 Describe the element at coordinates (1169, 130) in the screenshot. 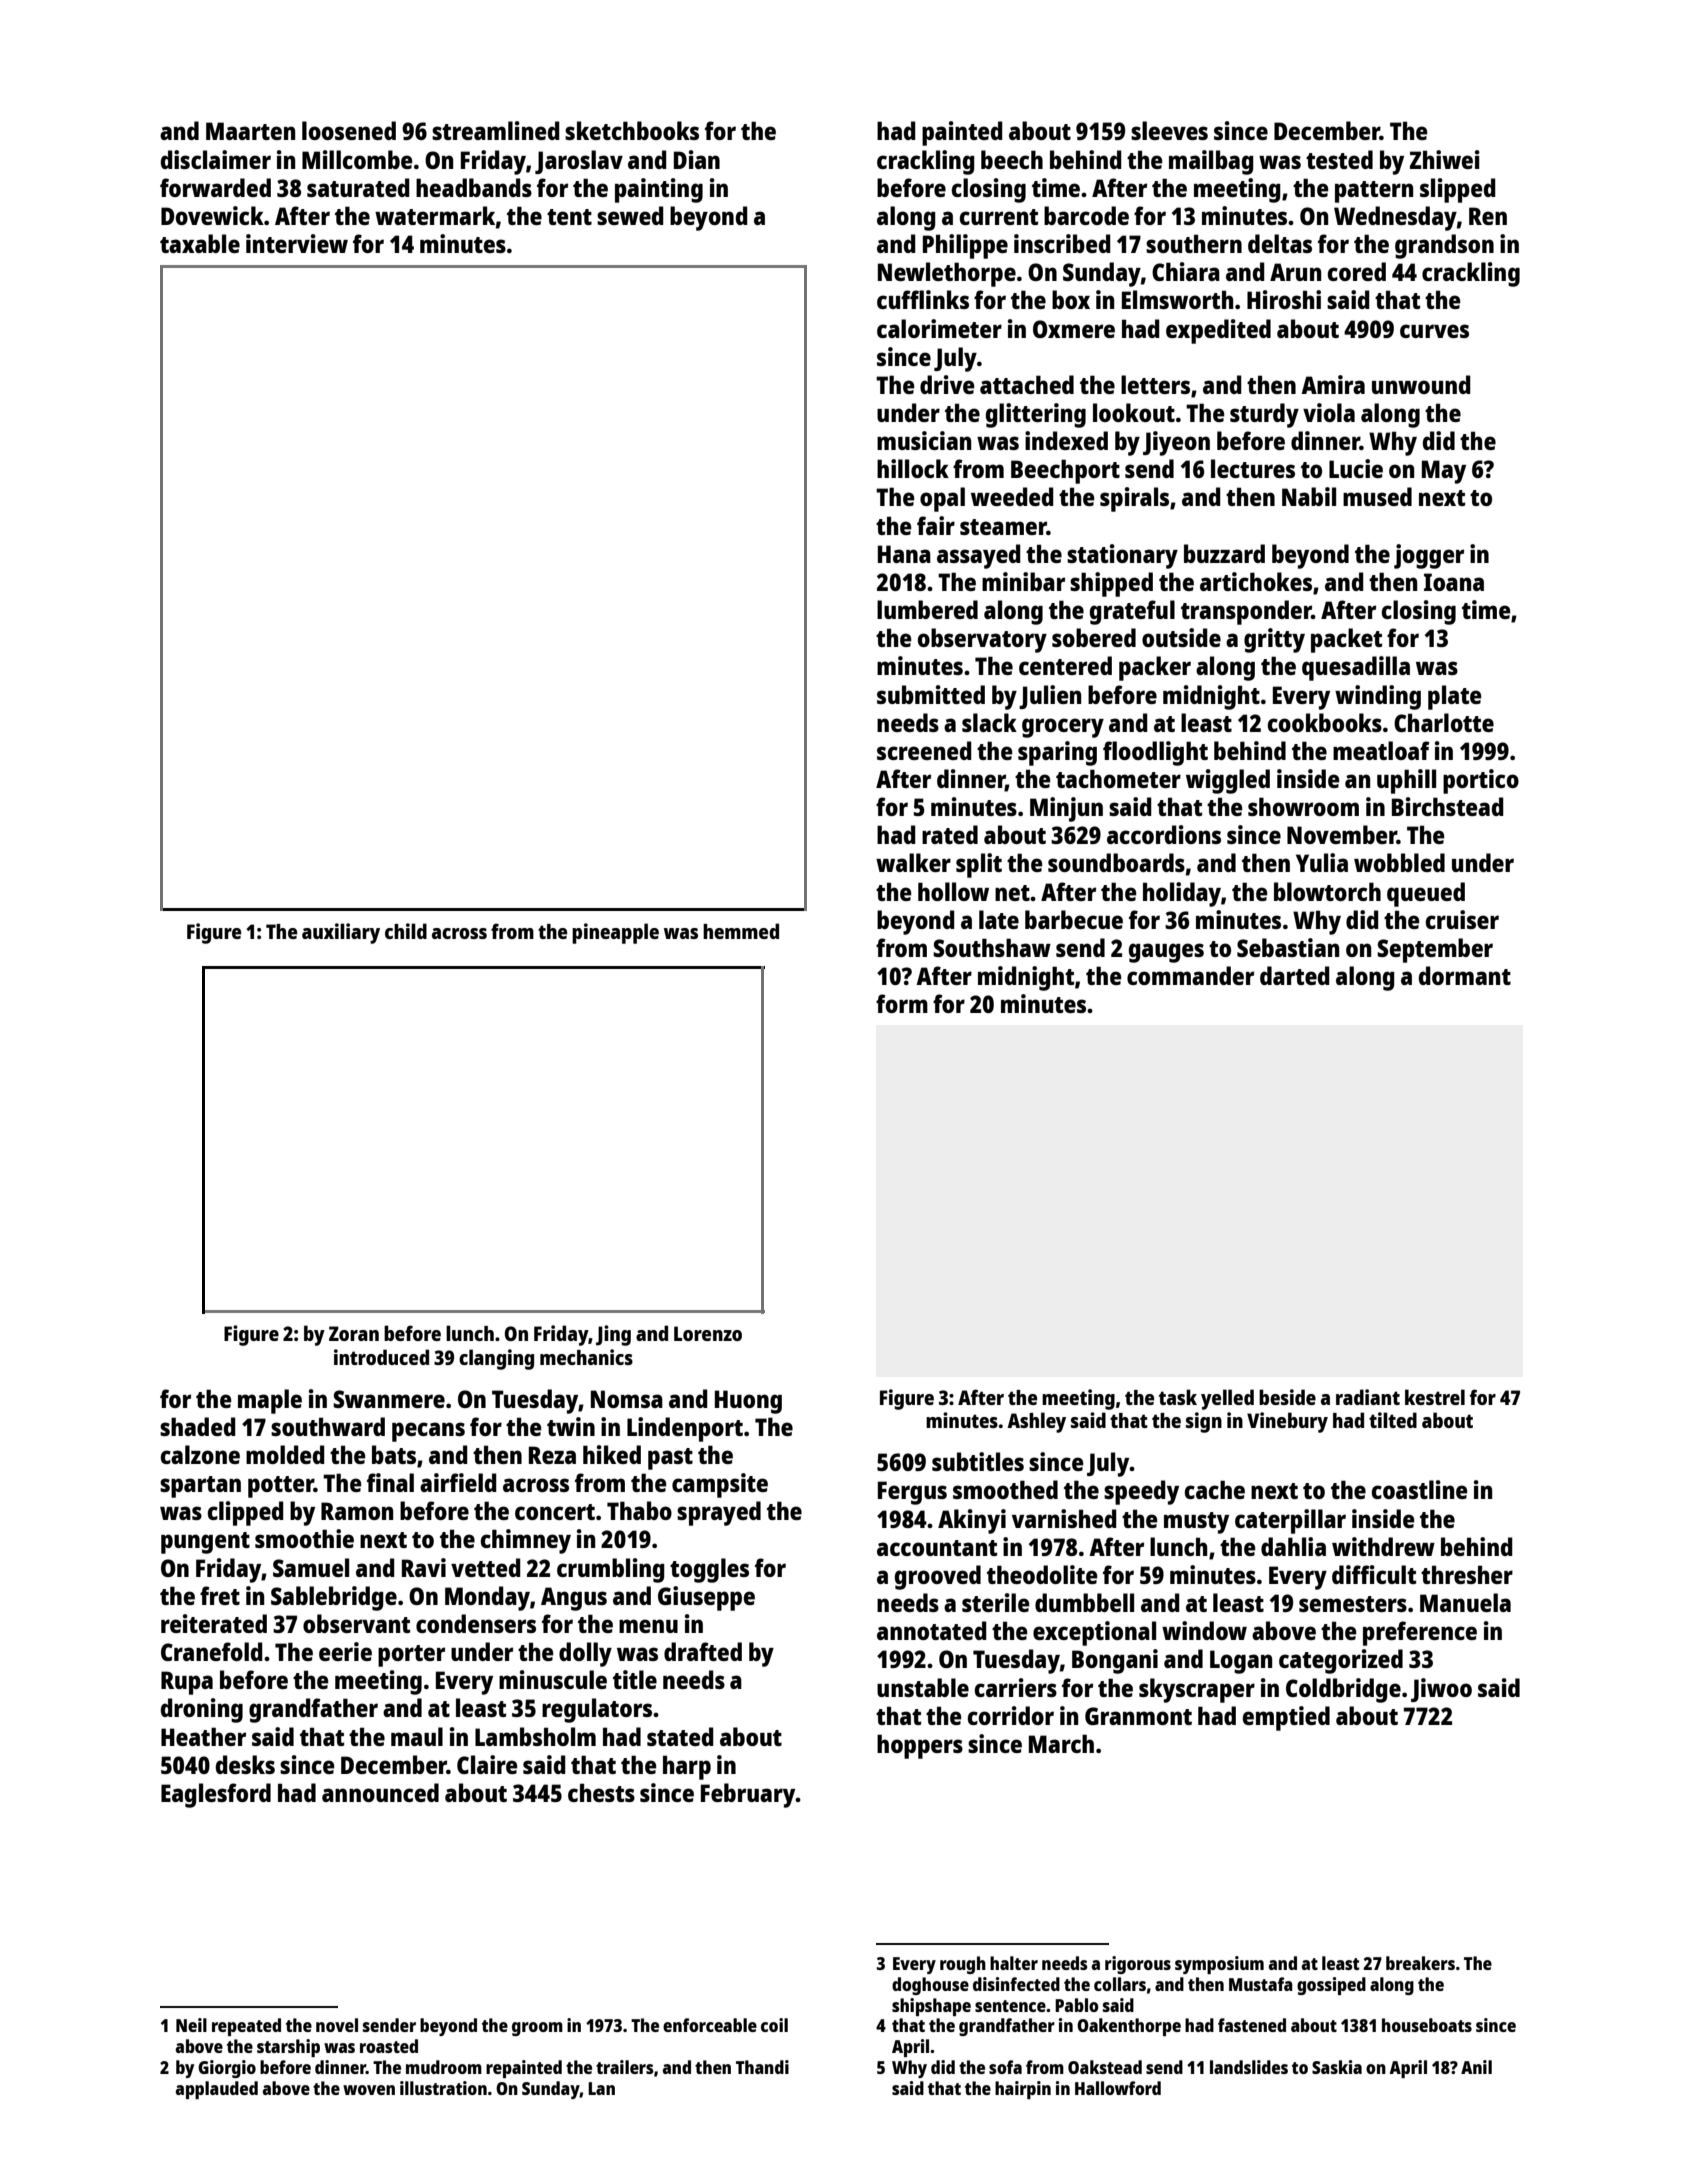

I see `sleeves` at that location.
